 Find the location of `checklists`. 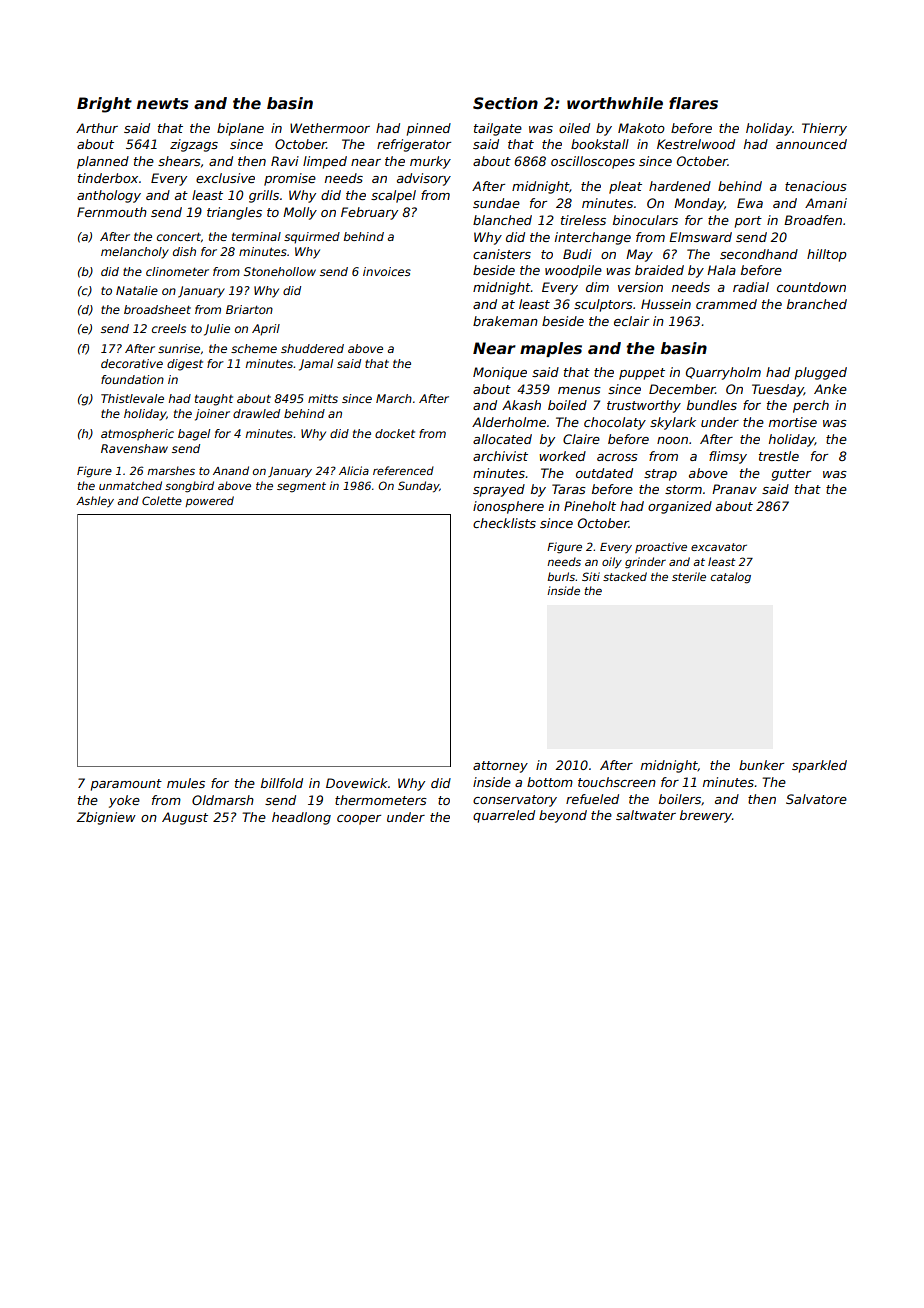

checklists is located at coordinates (504, 523).
